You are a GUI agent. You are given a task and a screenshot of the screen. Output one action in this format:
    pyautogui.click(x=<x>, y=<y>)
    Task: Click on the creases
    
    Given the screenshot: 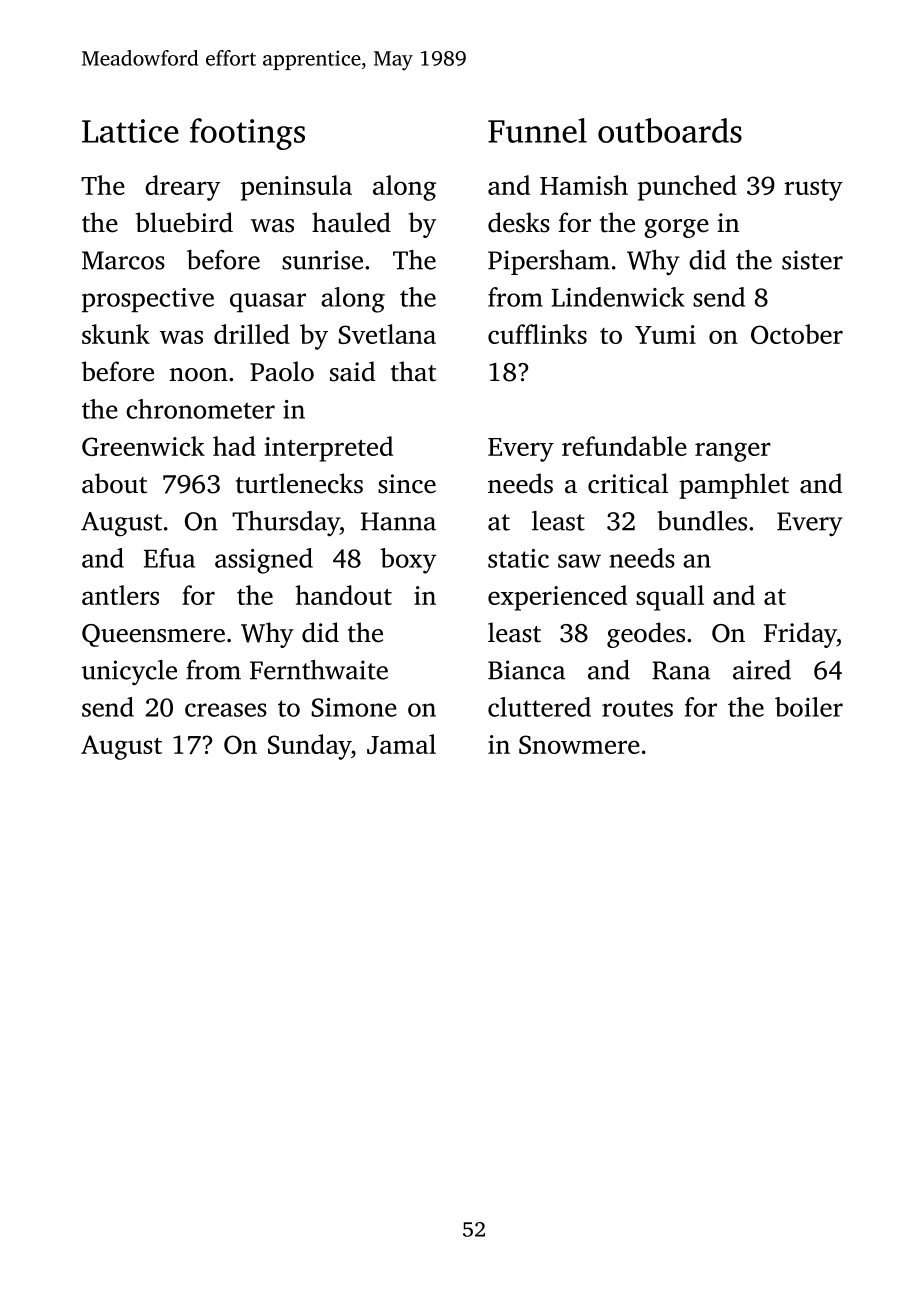 What is the action you would take?
    pyautogui.click(x=226, y=710)
